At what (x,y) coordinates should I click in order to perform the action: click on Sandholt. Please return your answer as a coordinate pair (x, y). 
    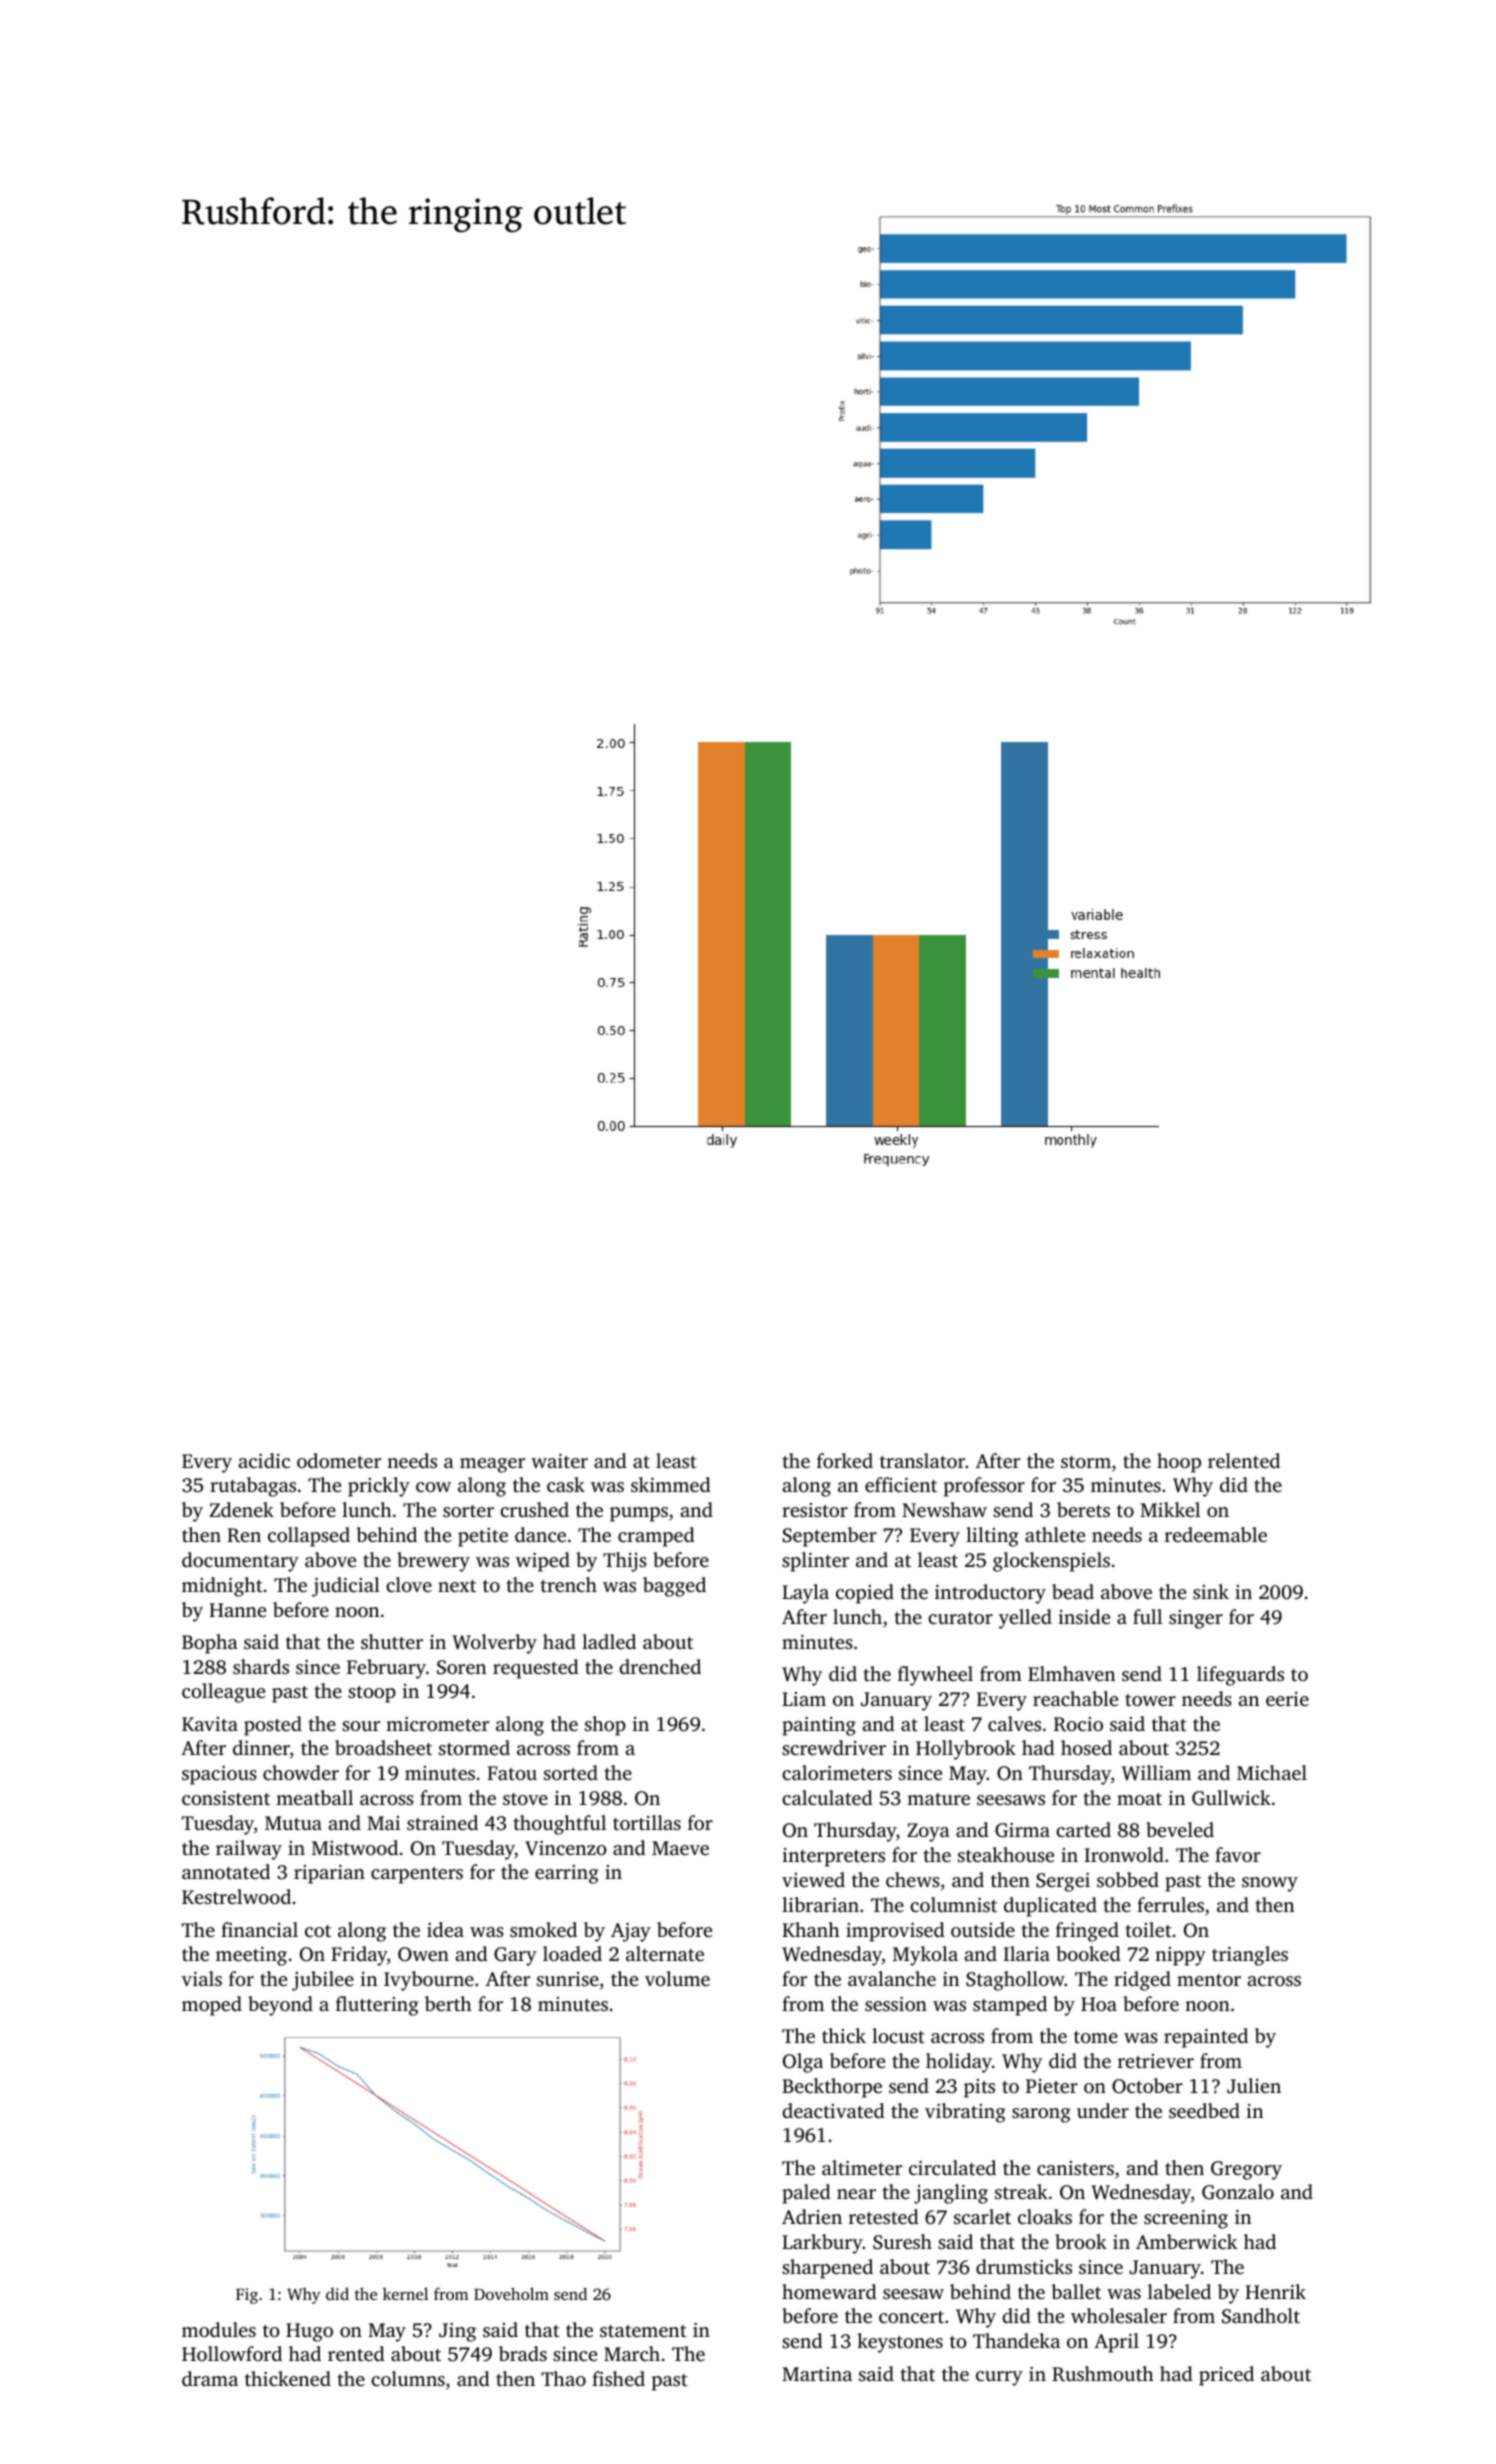
    Looking at the image, I should click on (1261, 2316).
